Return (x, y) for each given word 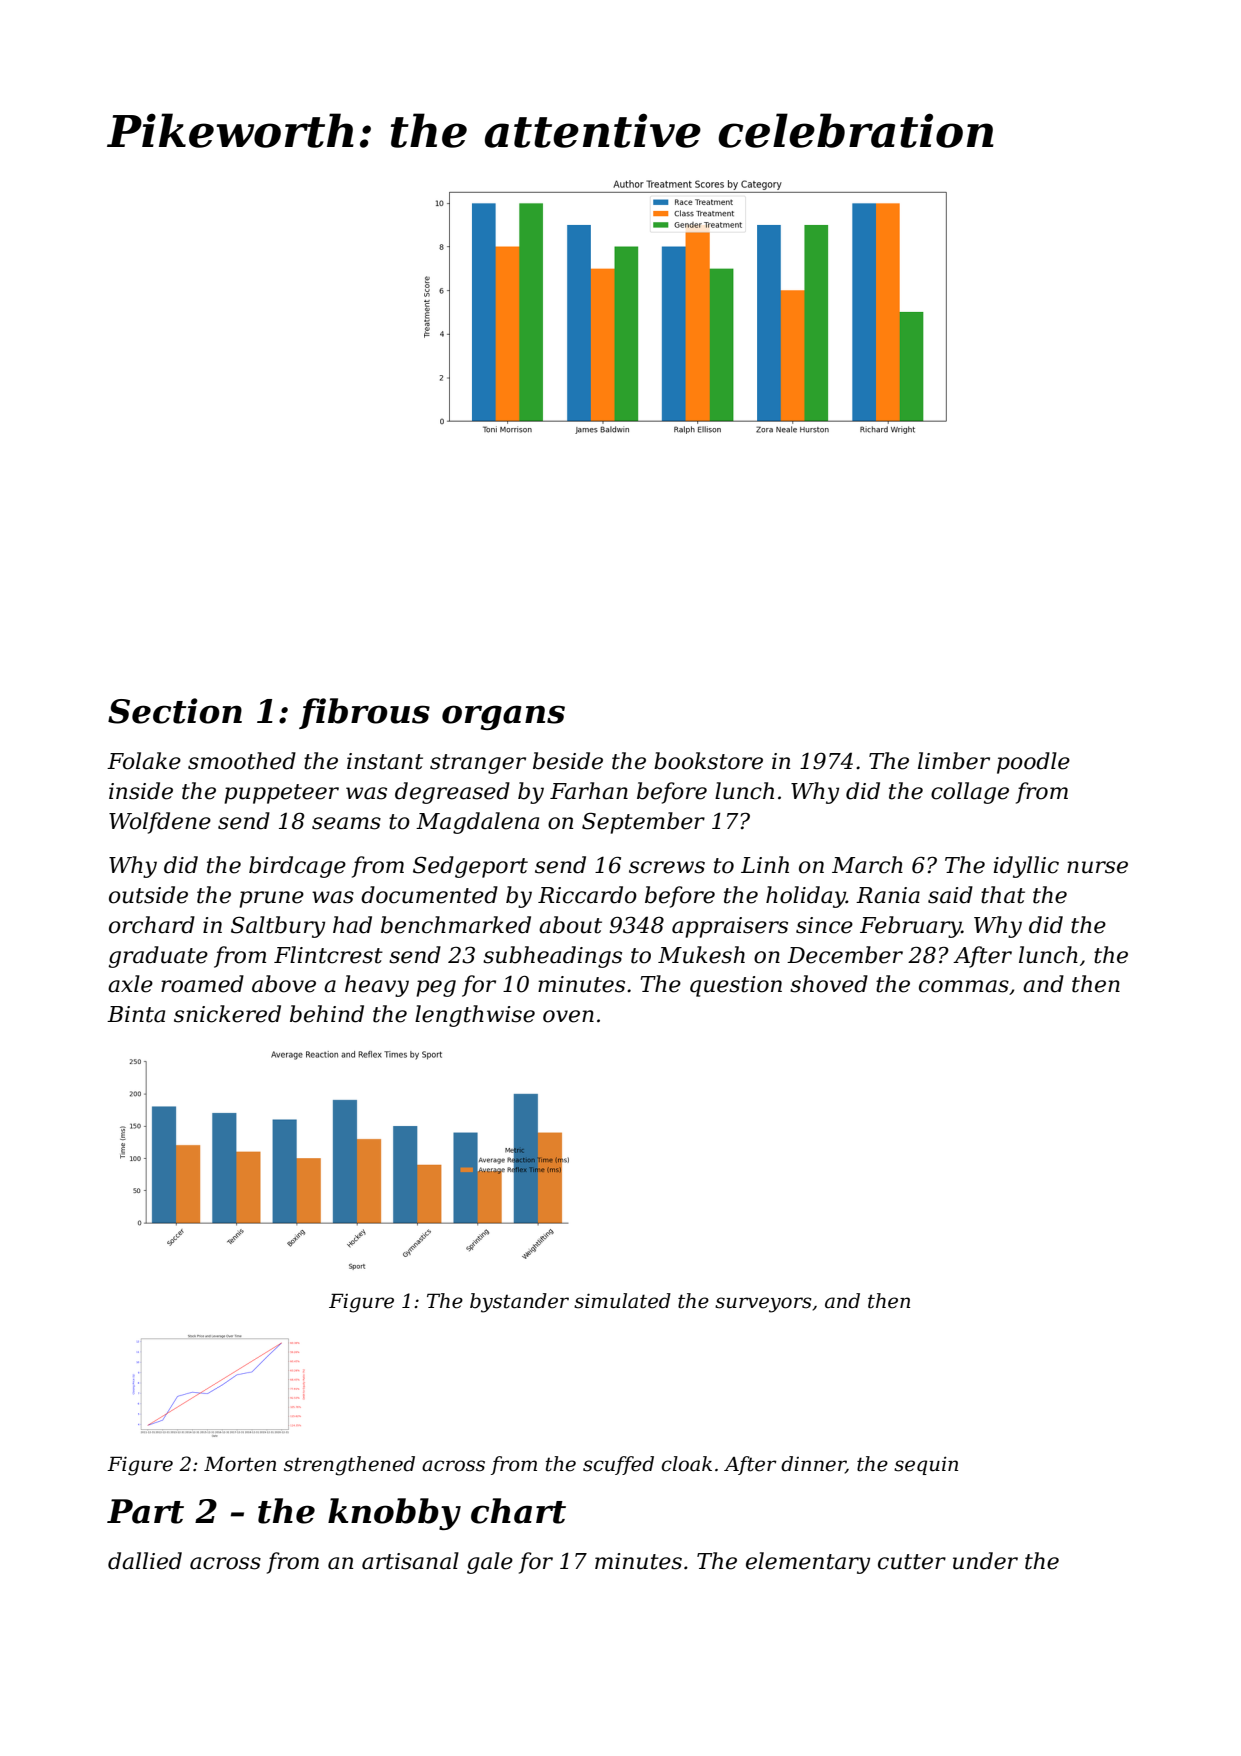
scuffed (618, 1465)
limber (954, 761)
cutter (912, 1562)
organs (503, 717)
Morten (240, 1464)
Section (175, 711)
